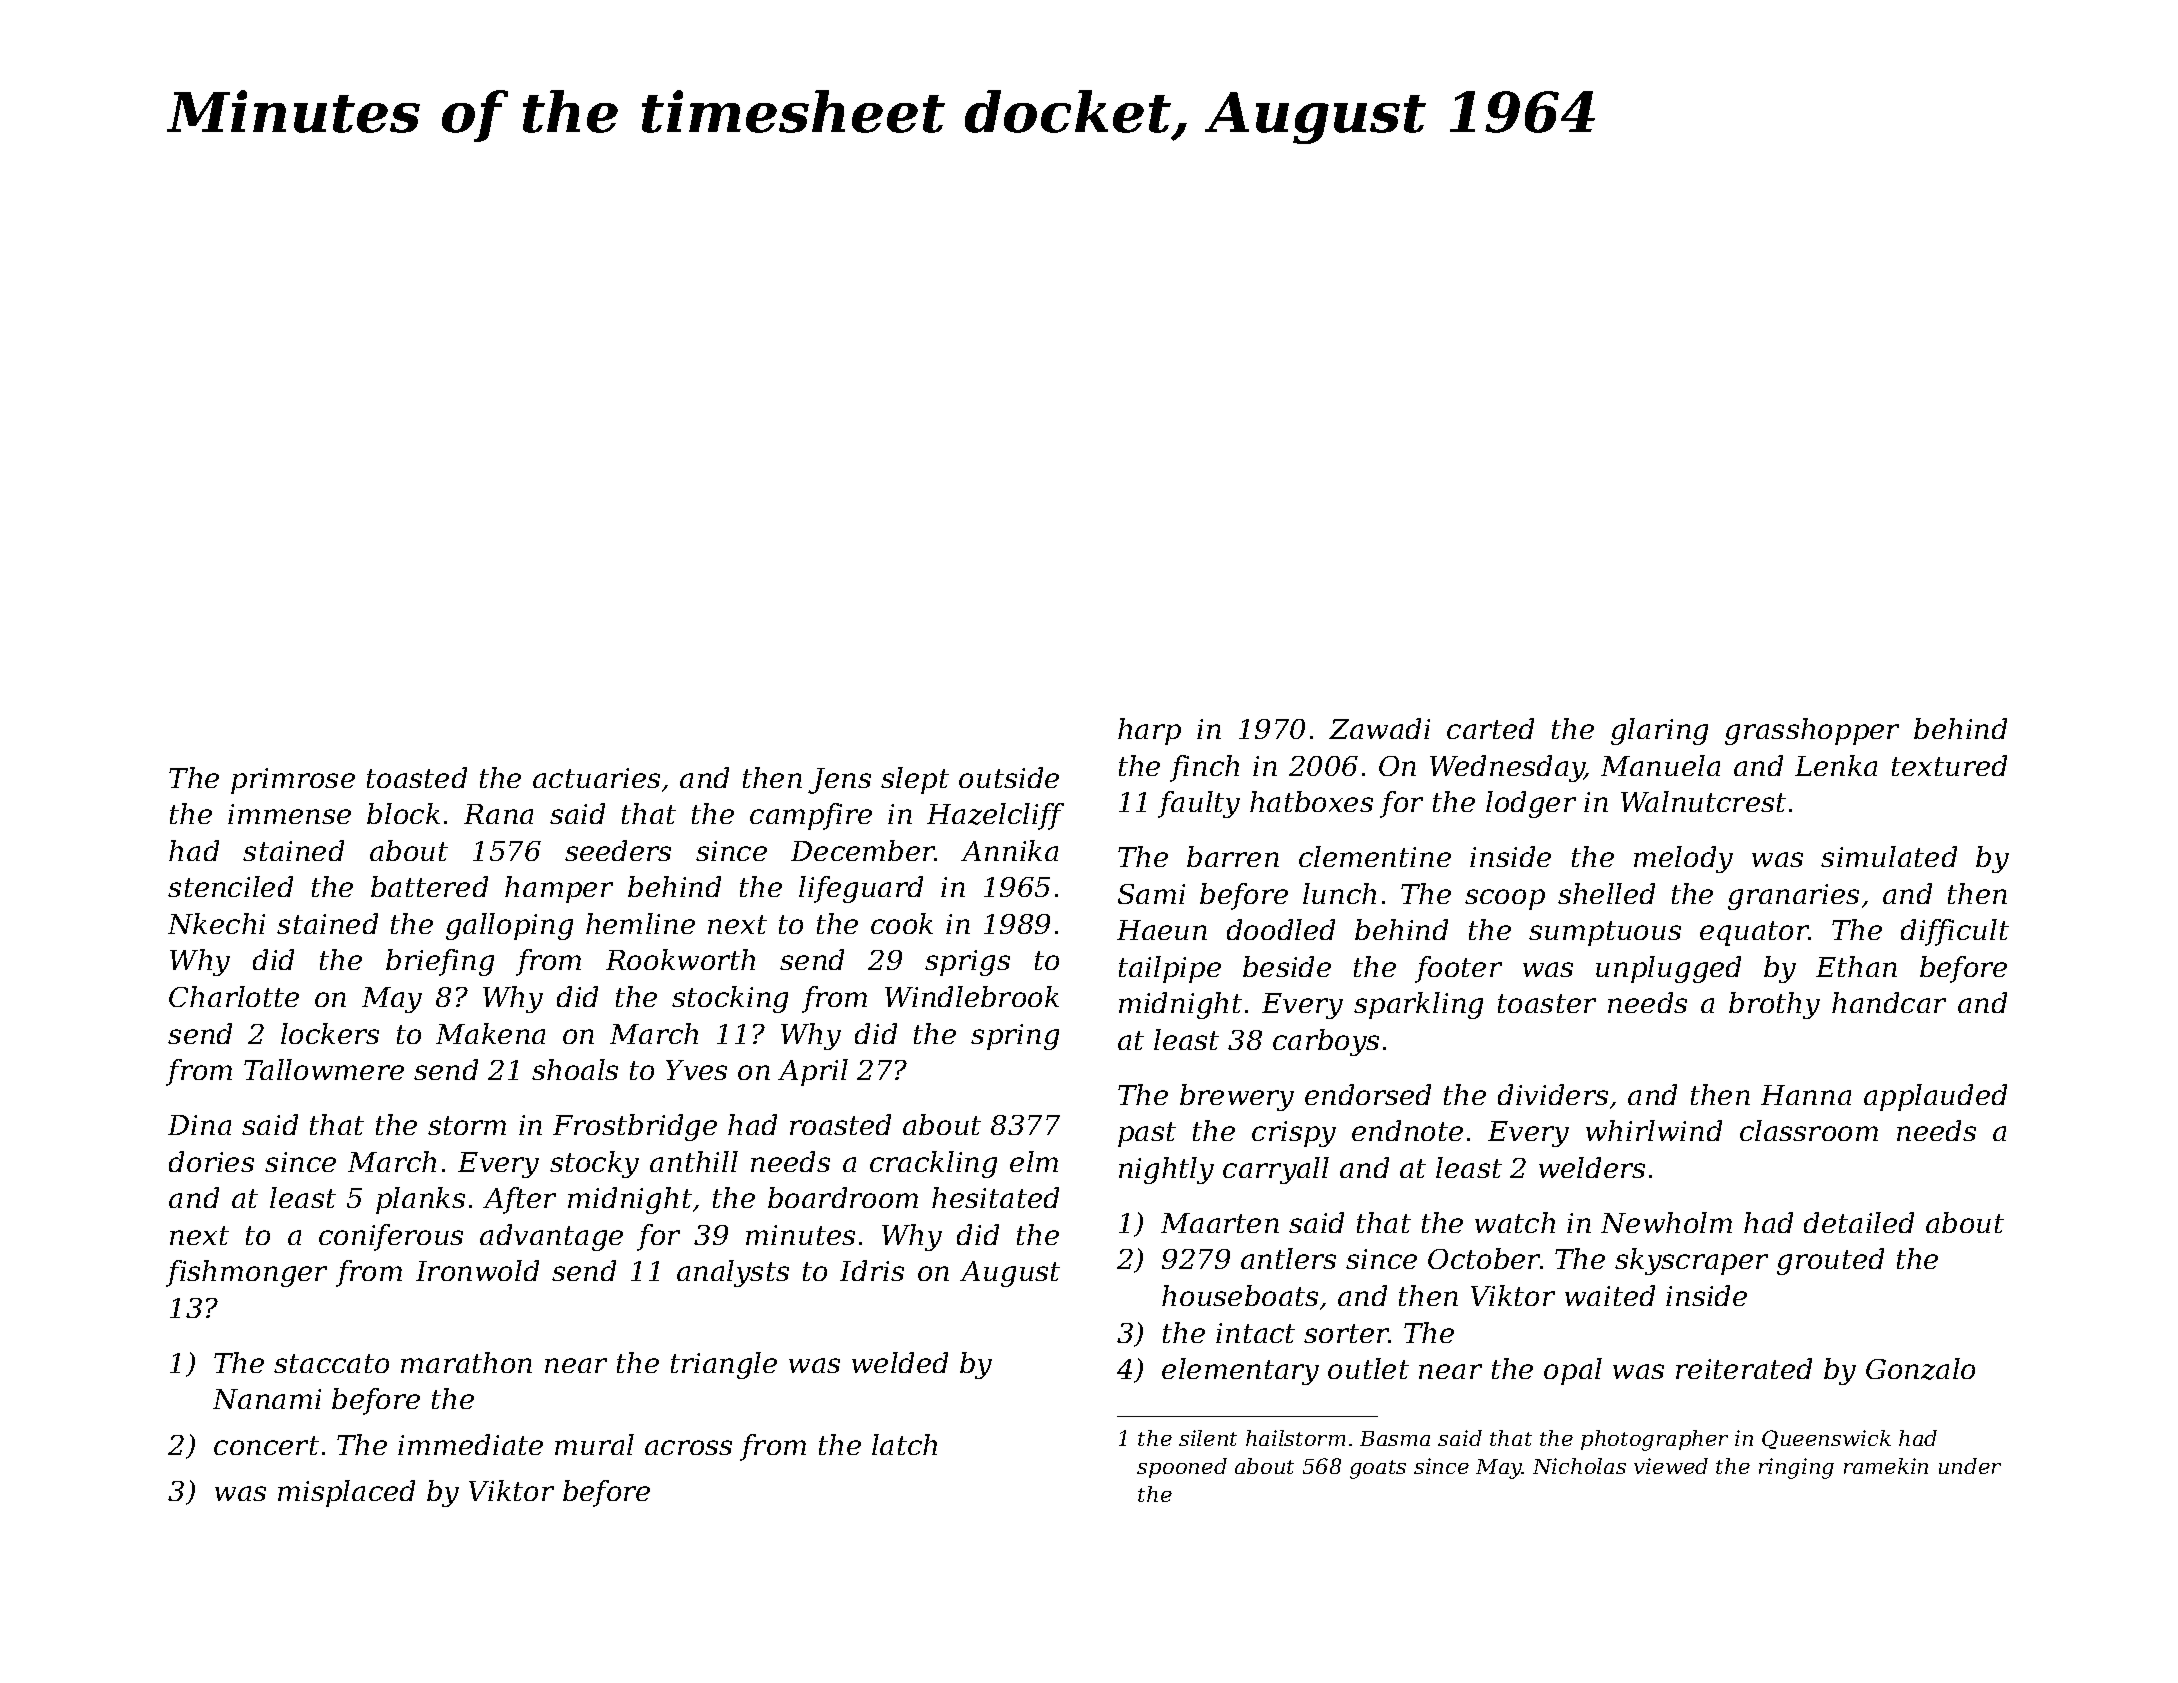  Describe the element at coordinates (1015, 1037) in the image. I see `spring` at that location.
